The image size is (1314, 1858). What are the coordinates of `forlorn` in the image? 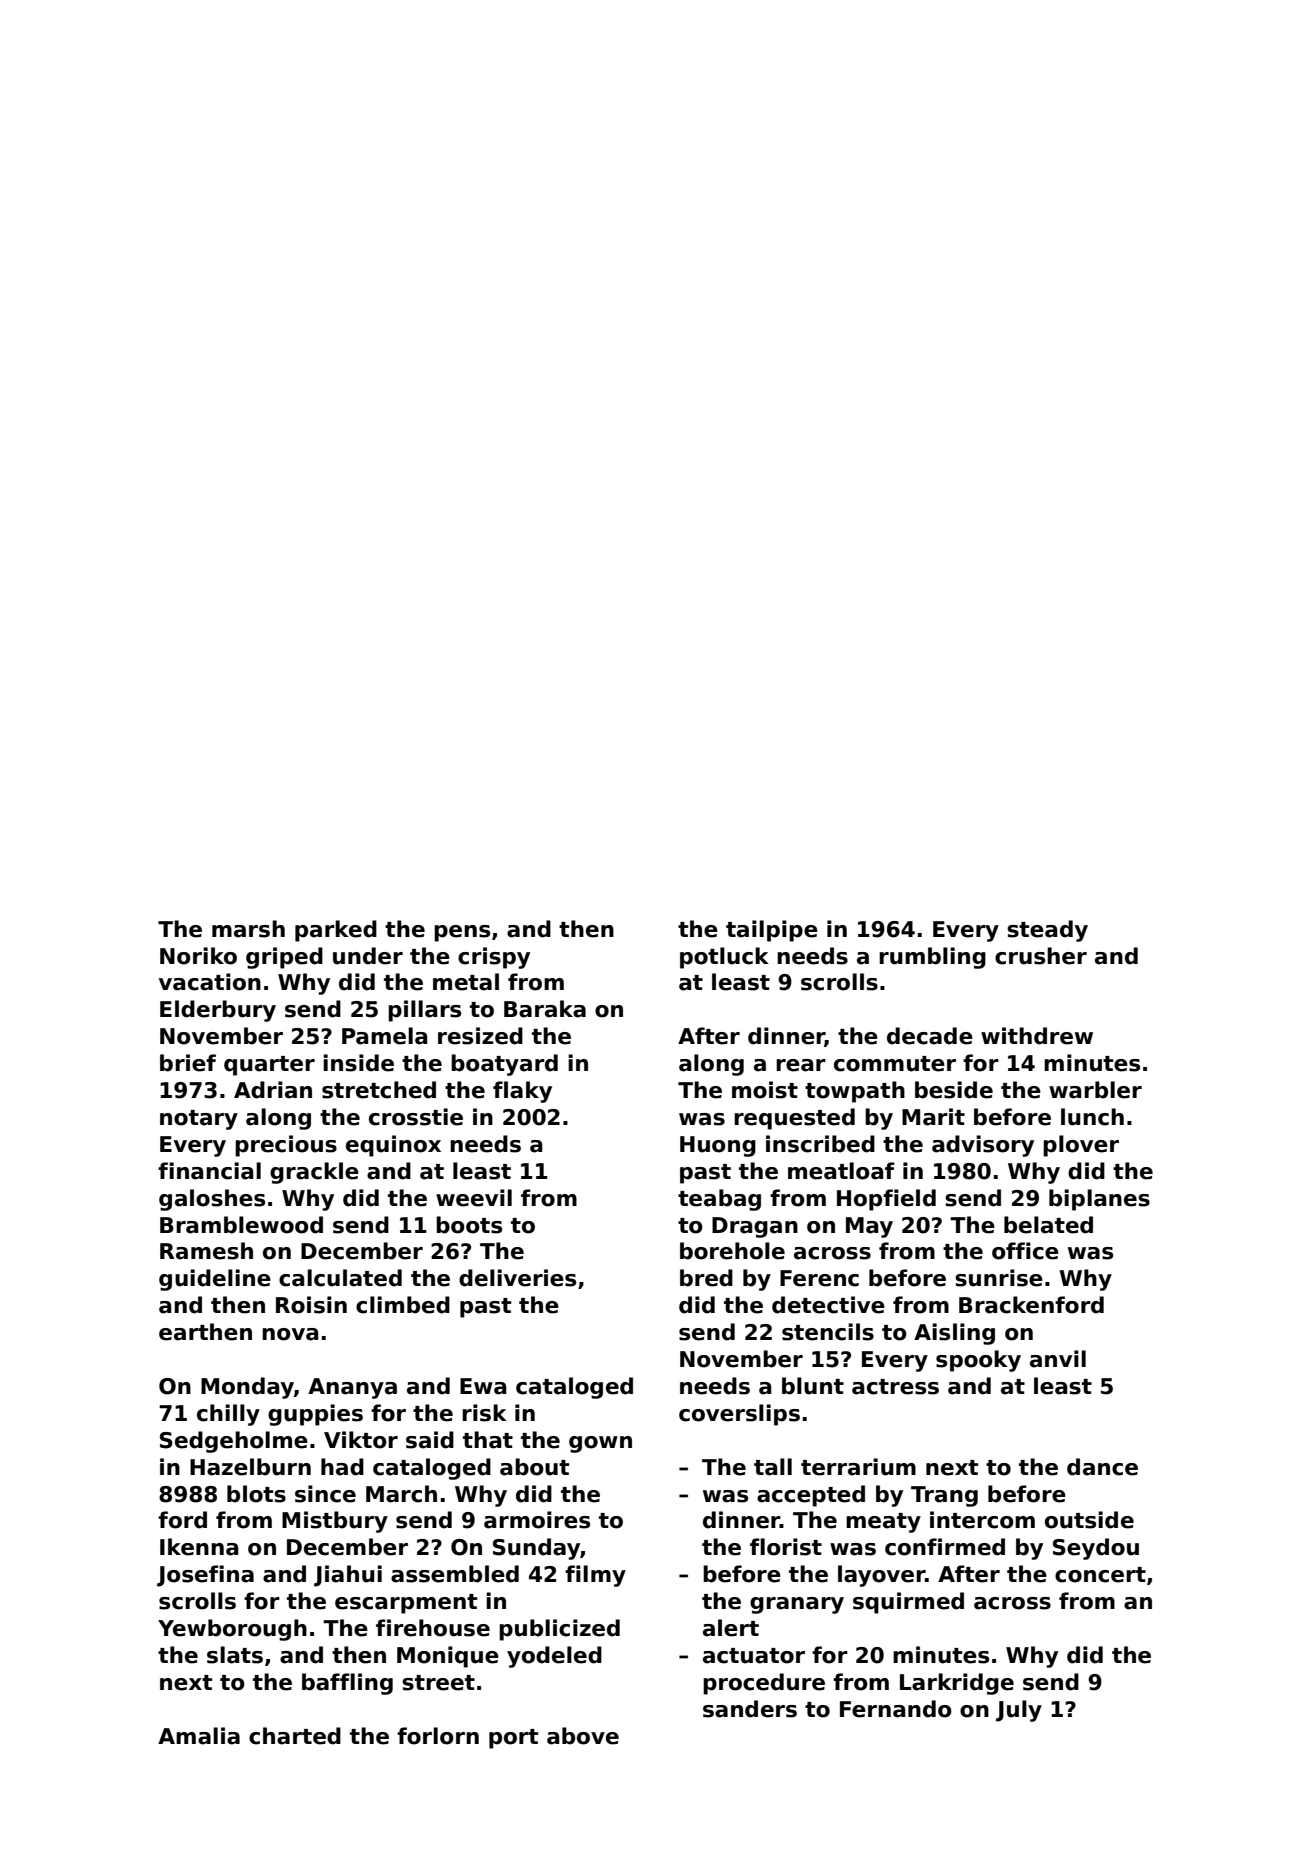 It's located at (438, 1736).
